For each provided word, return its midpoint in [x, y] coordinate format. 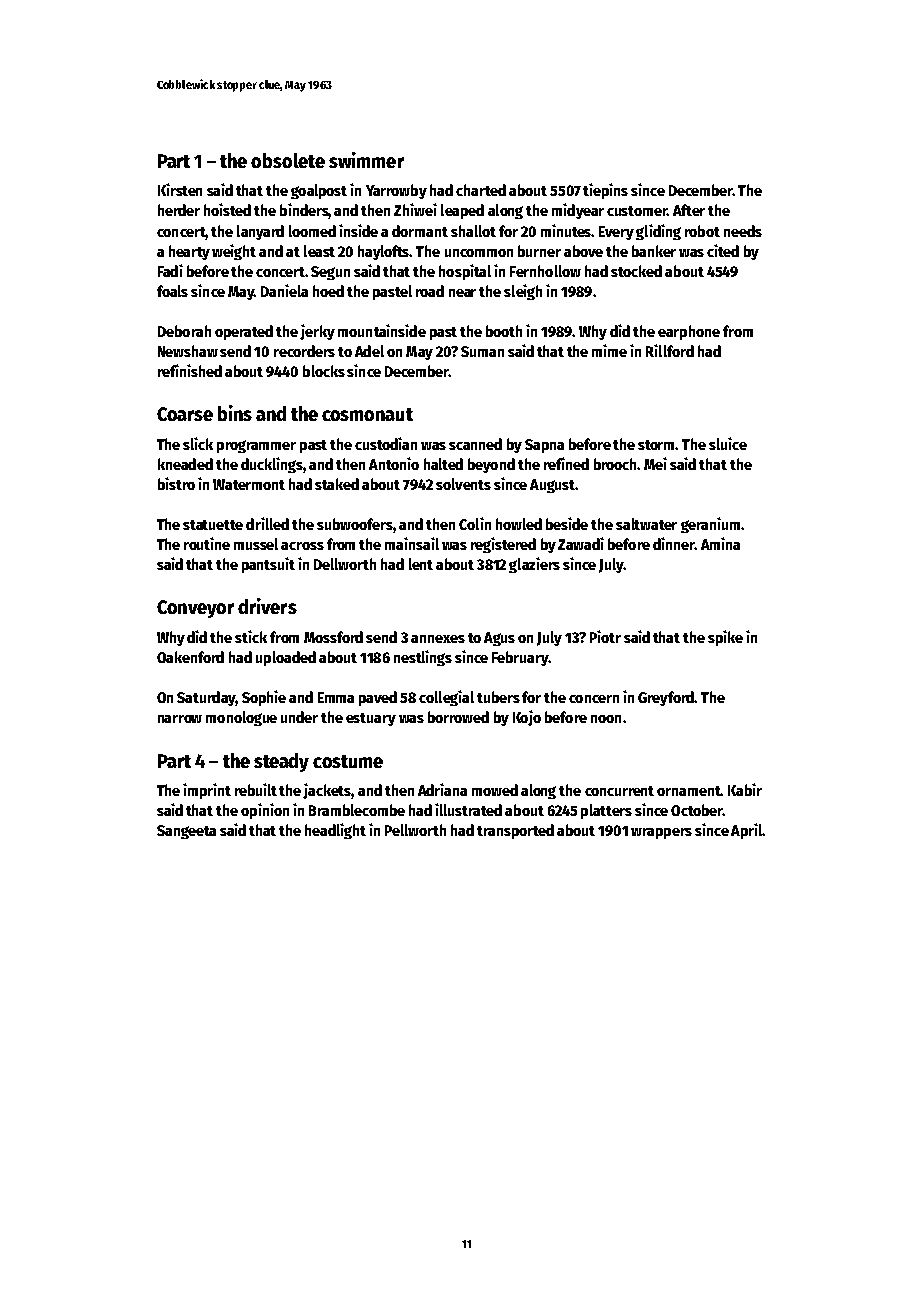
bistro [176, 483]
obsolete [288, 160]
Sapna [544, 446]
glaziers [534, 565]
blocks [324, 371]
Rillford [670, 350]
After [689, 210]
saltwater [646, 524]
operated [244, 332]
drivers [267, 606]
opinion [265, 811]
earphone [689, 332]
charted [481, 190]
